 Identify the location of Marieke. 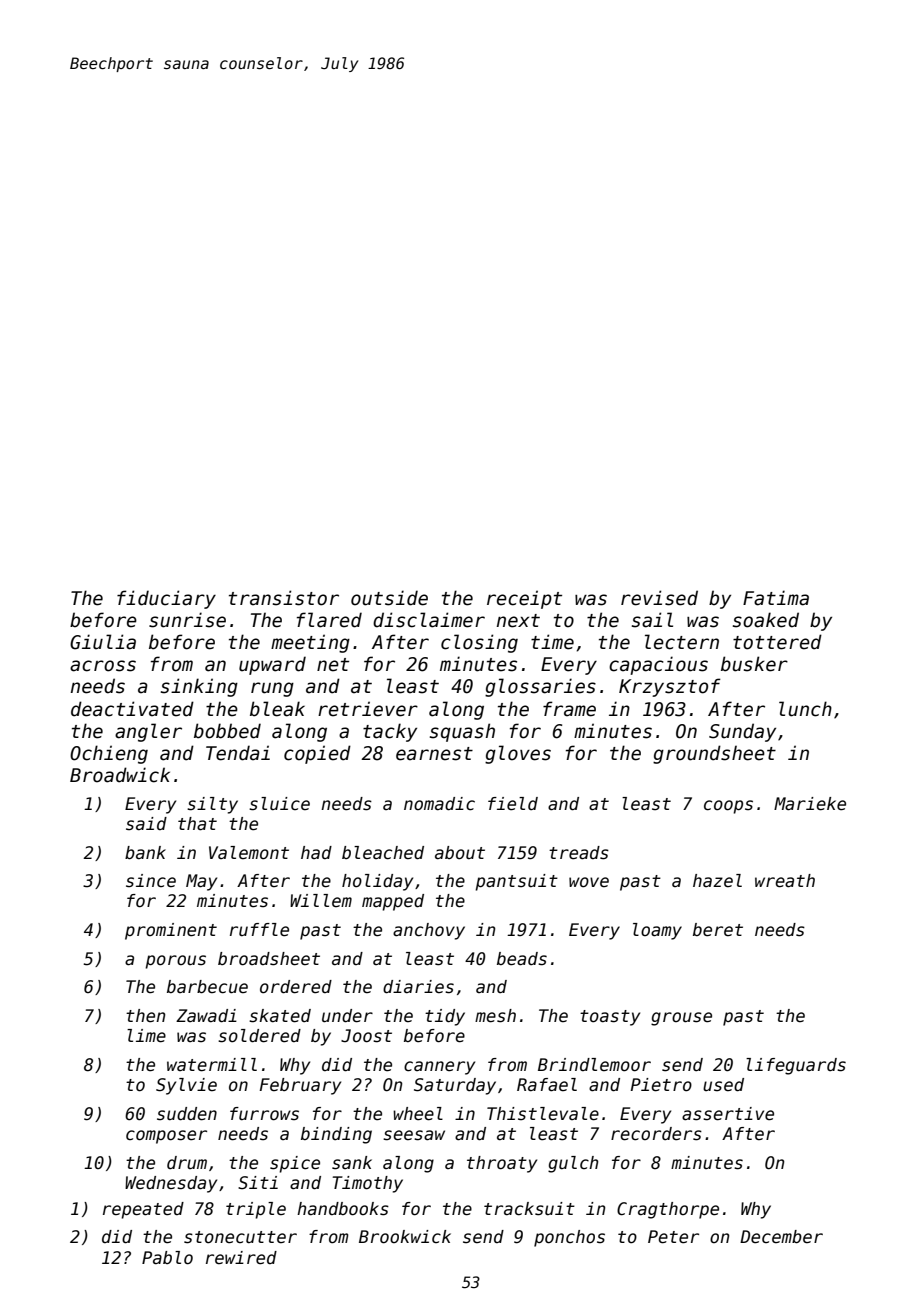
(810, 804).
